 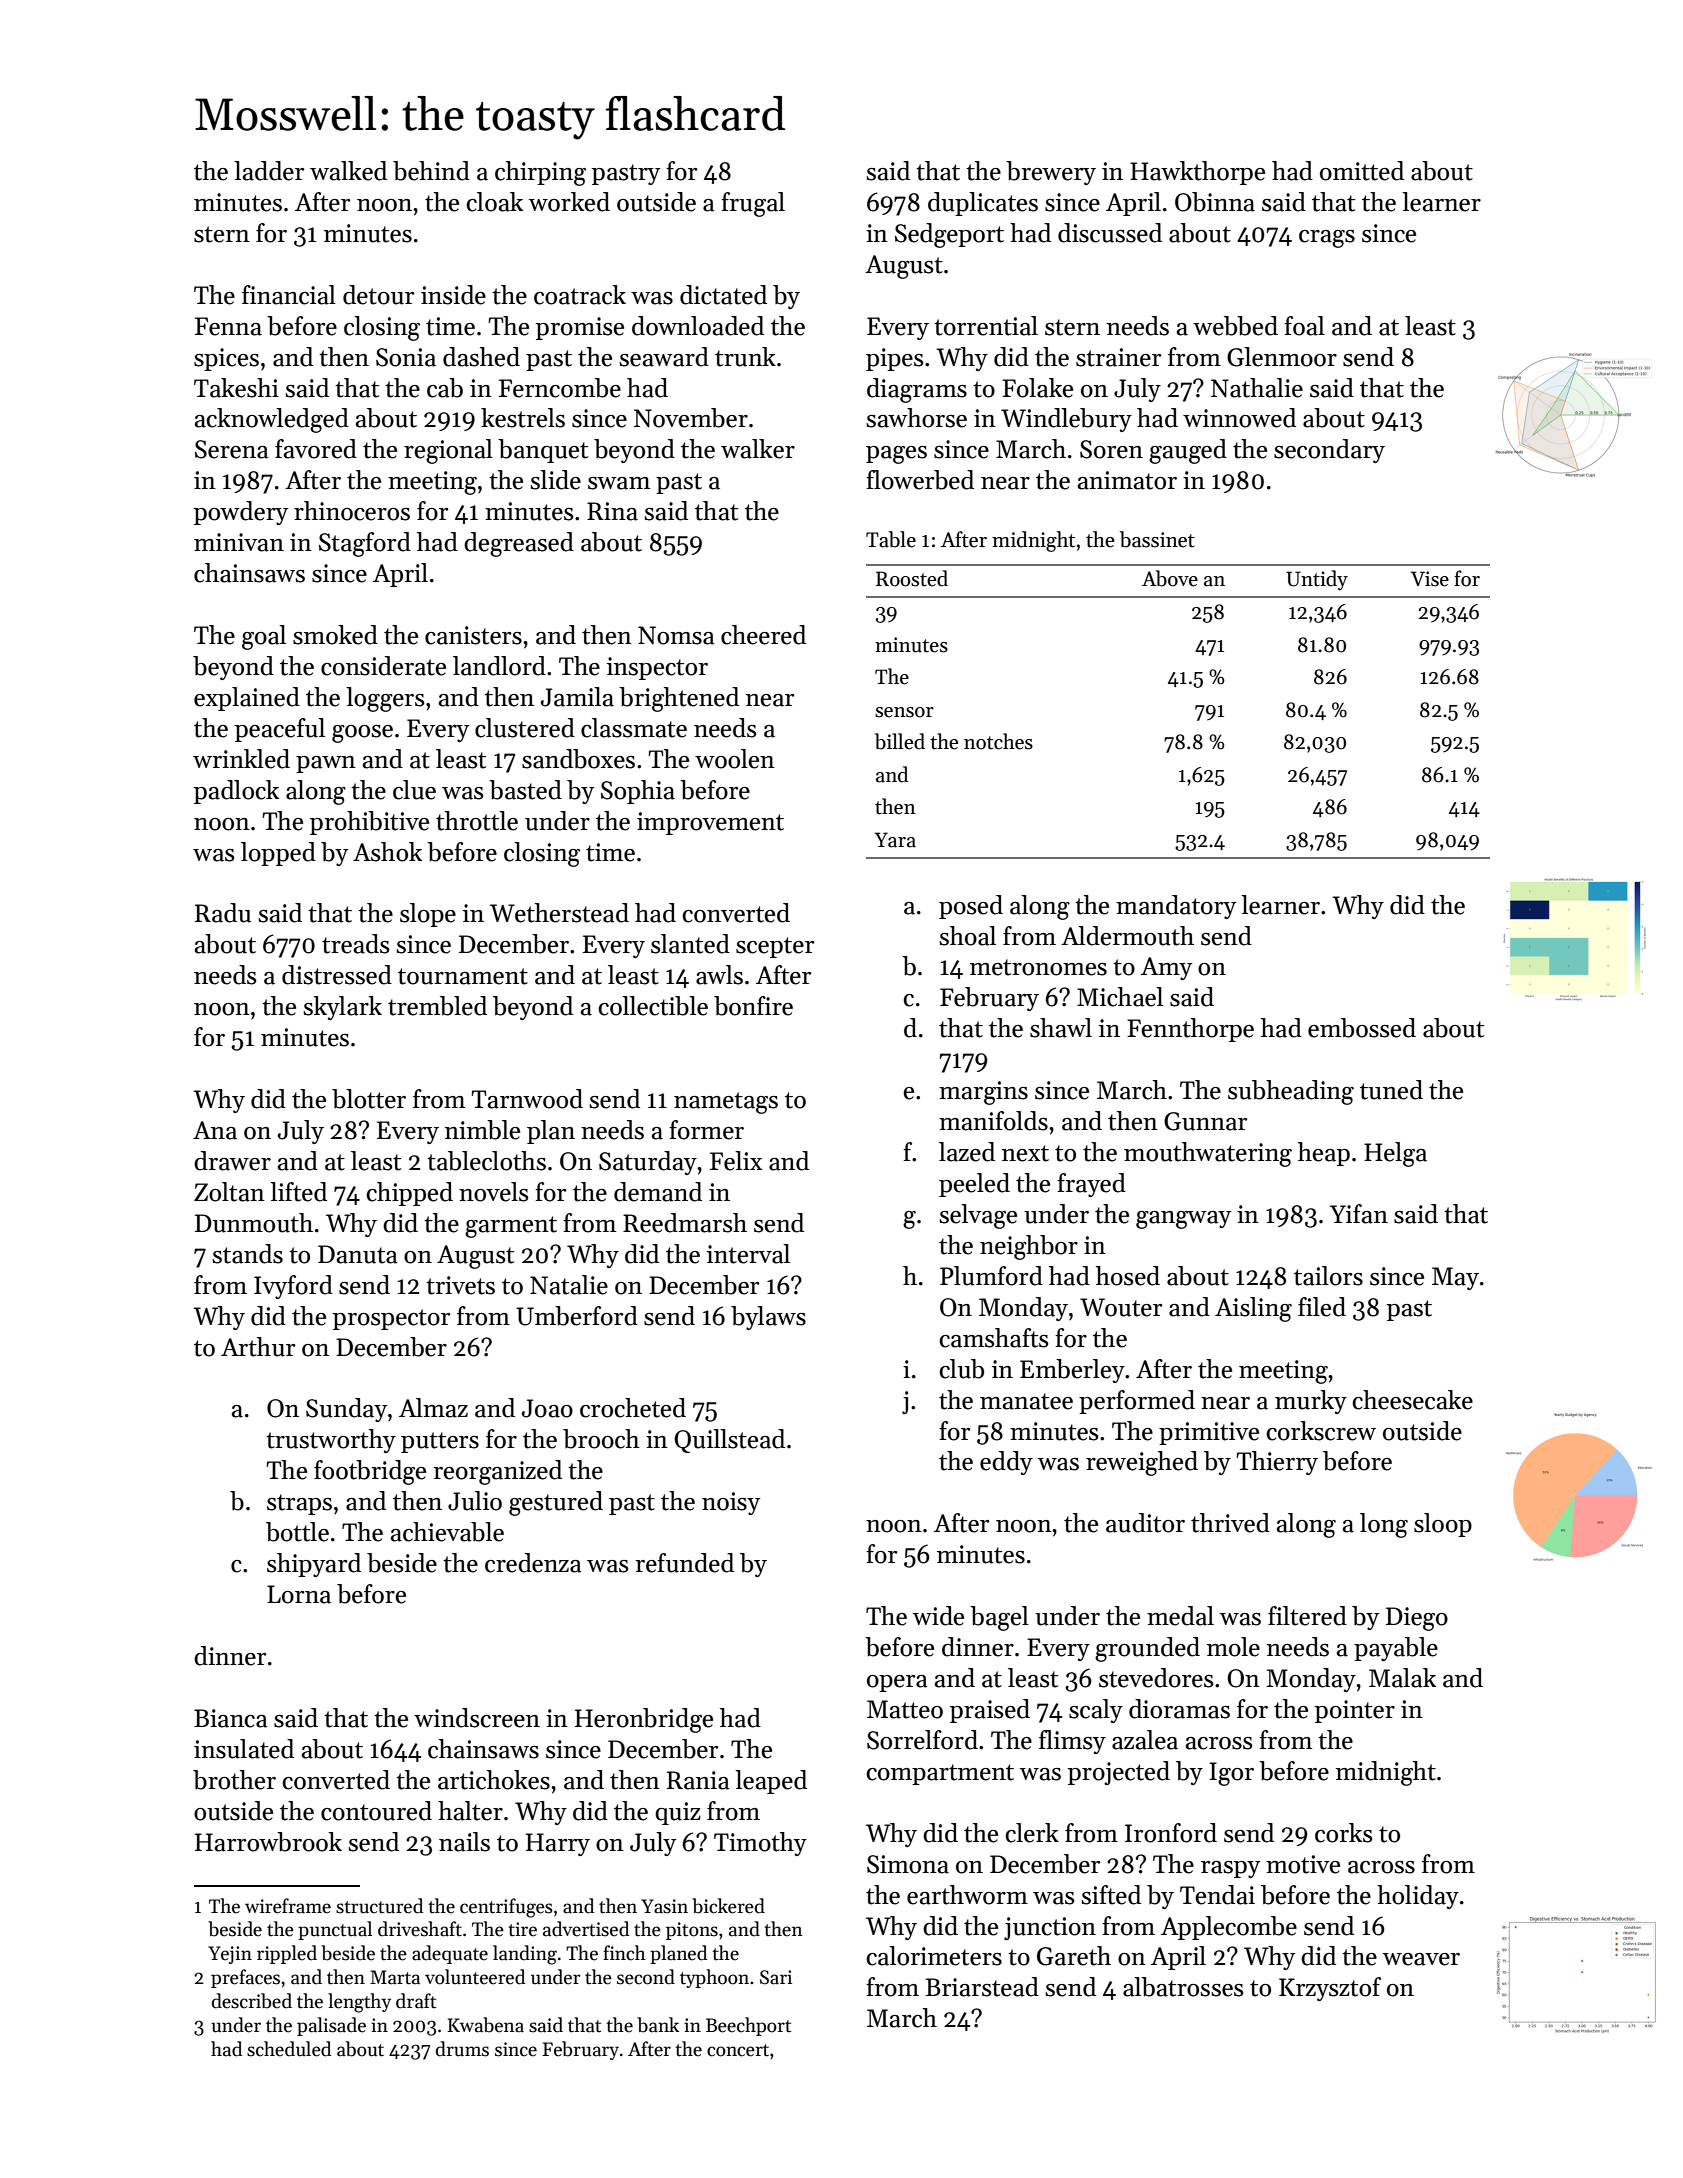 I want to click on classmate, so click(x=634, y=728).
